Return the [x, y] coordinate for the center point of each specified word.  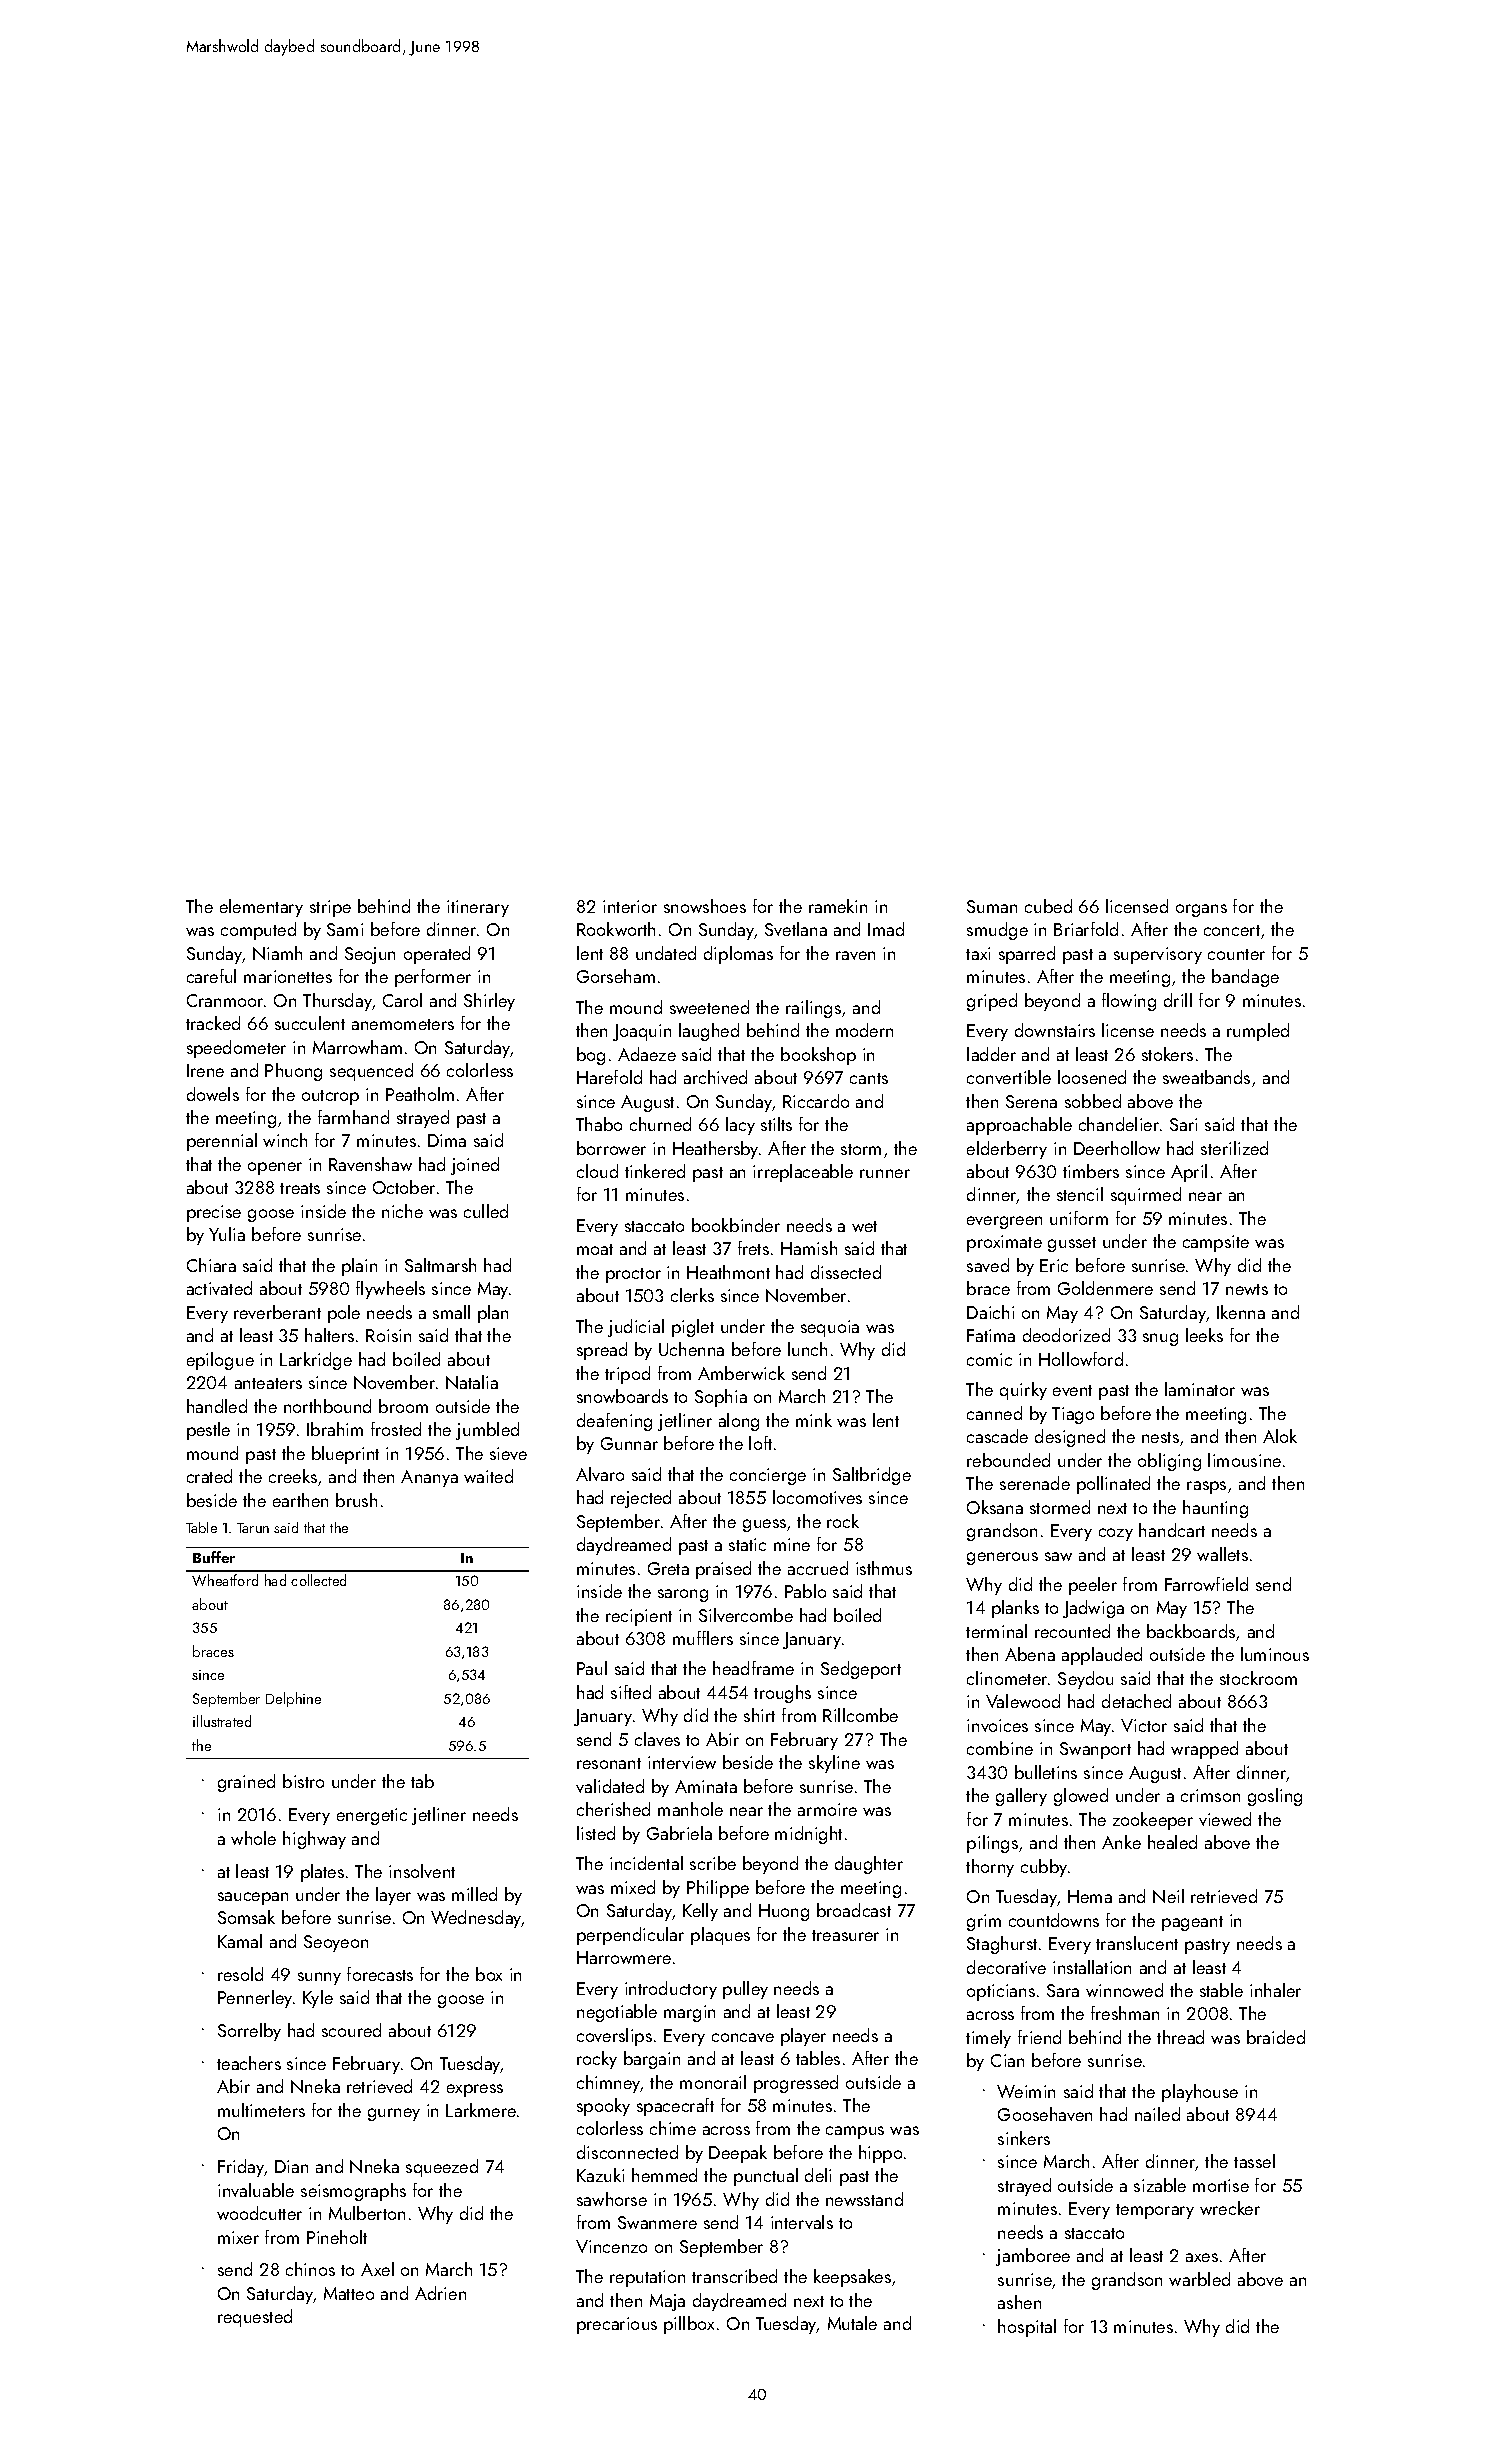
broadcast [854, 1910]
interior [630, 906]
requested [255, 2318]
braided [1276, 2037]
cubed [1048, 906]
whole [253, 1838]
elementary [261, 908]
